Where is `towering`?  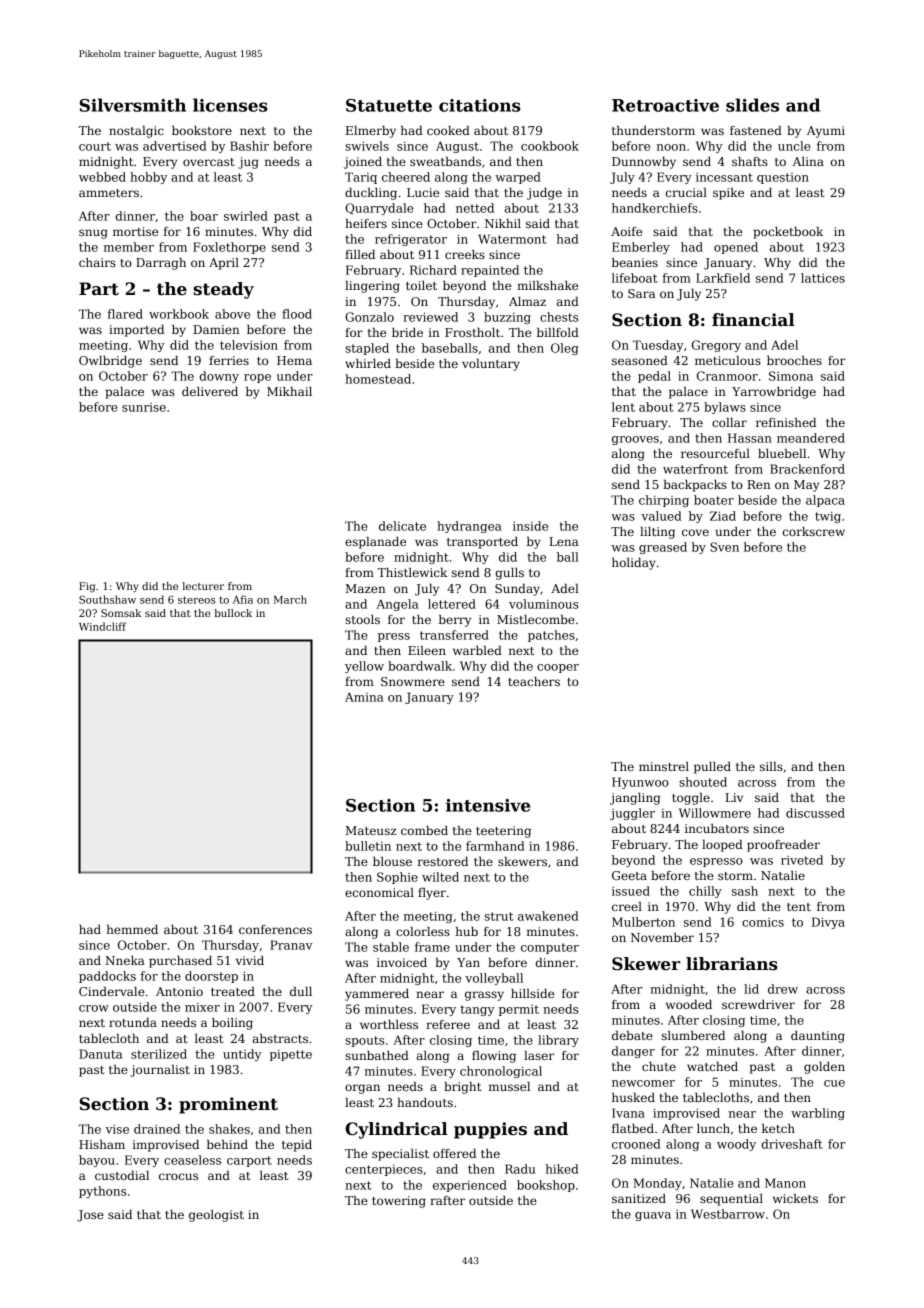 towering is located at coordinates (399, 1202).
